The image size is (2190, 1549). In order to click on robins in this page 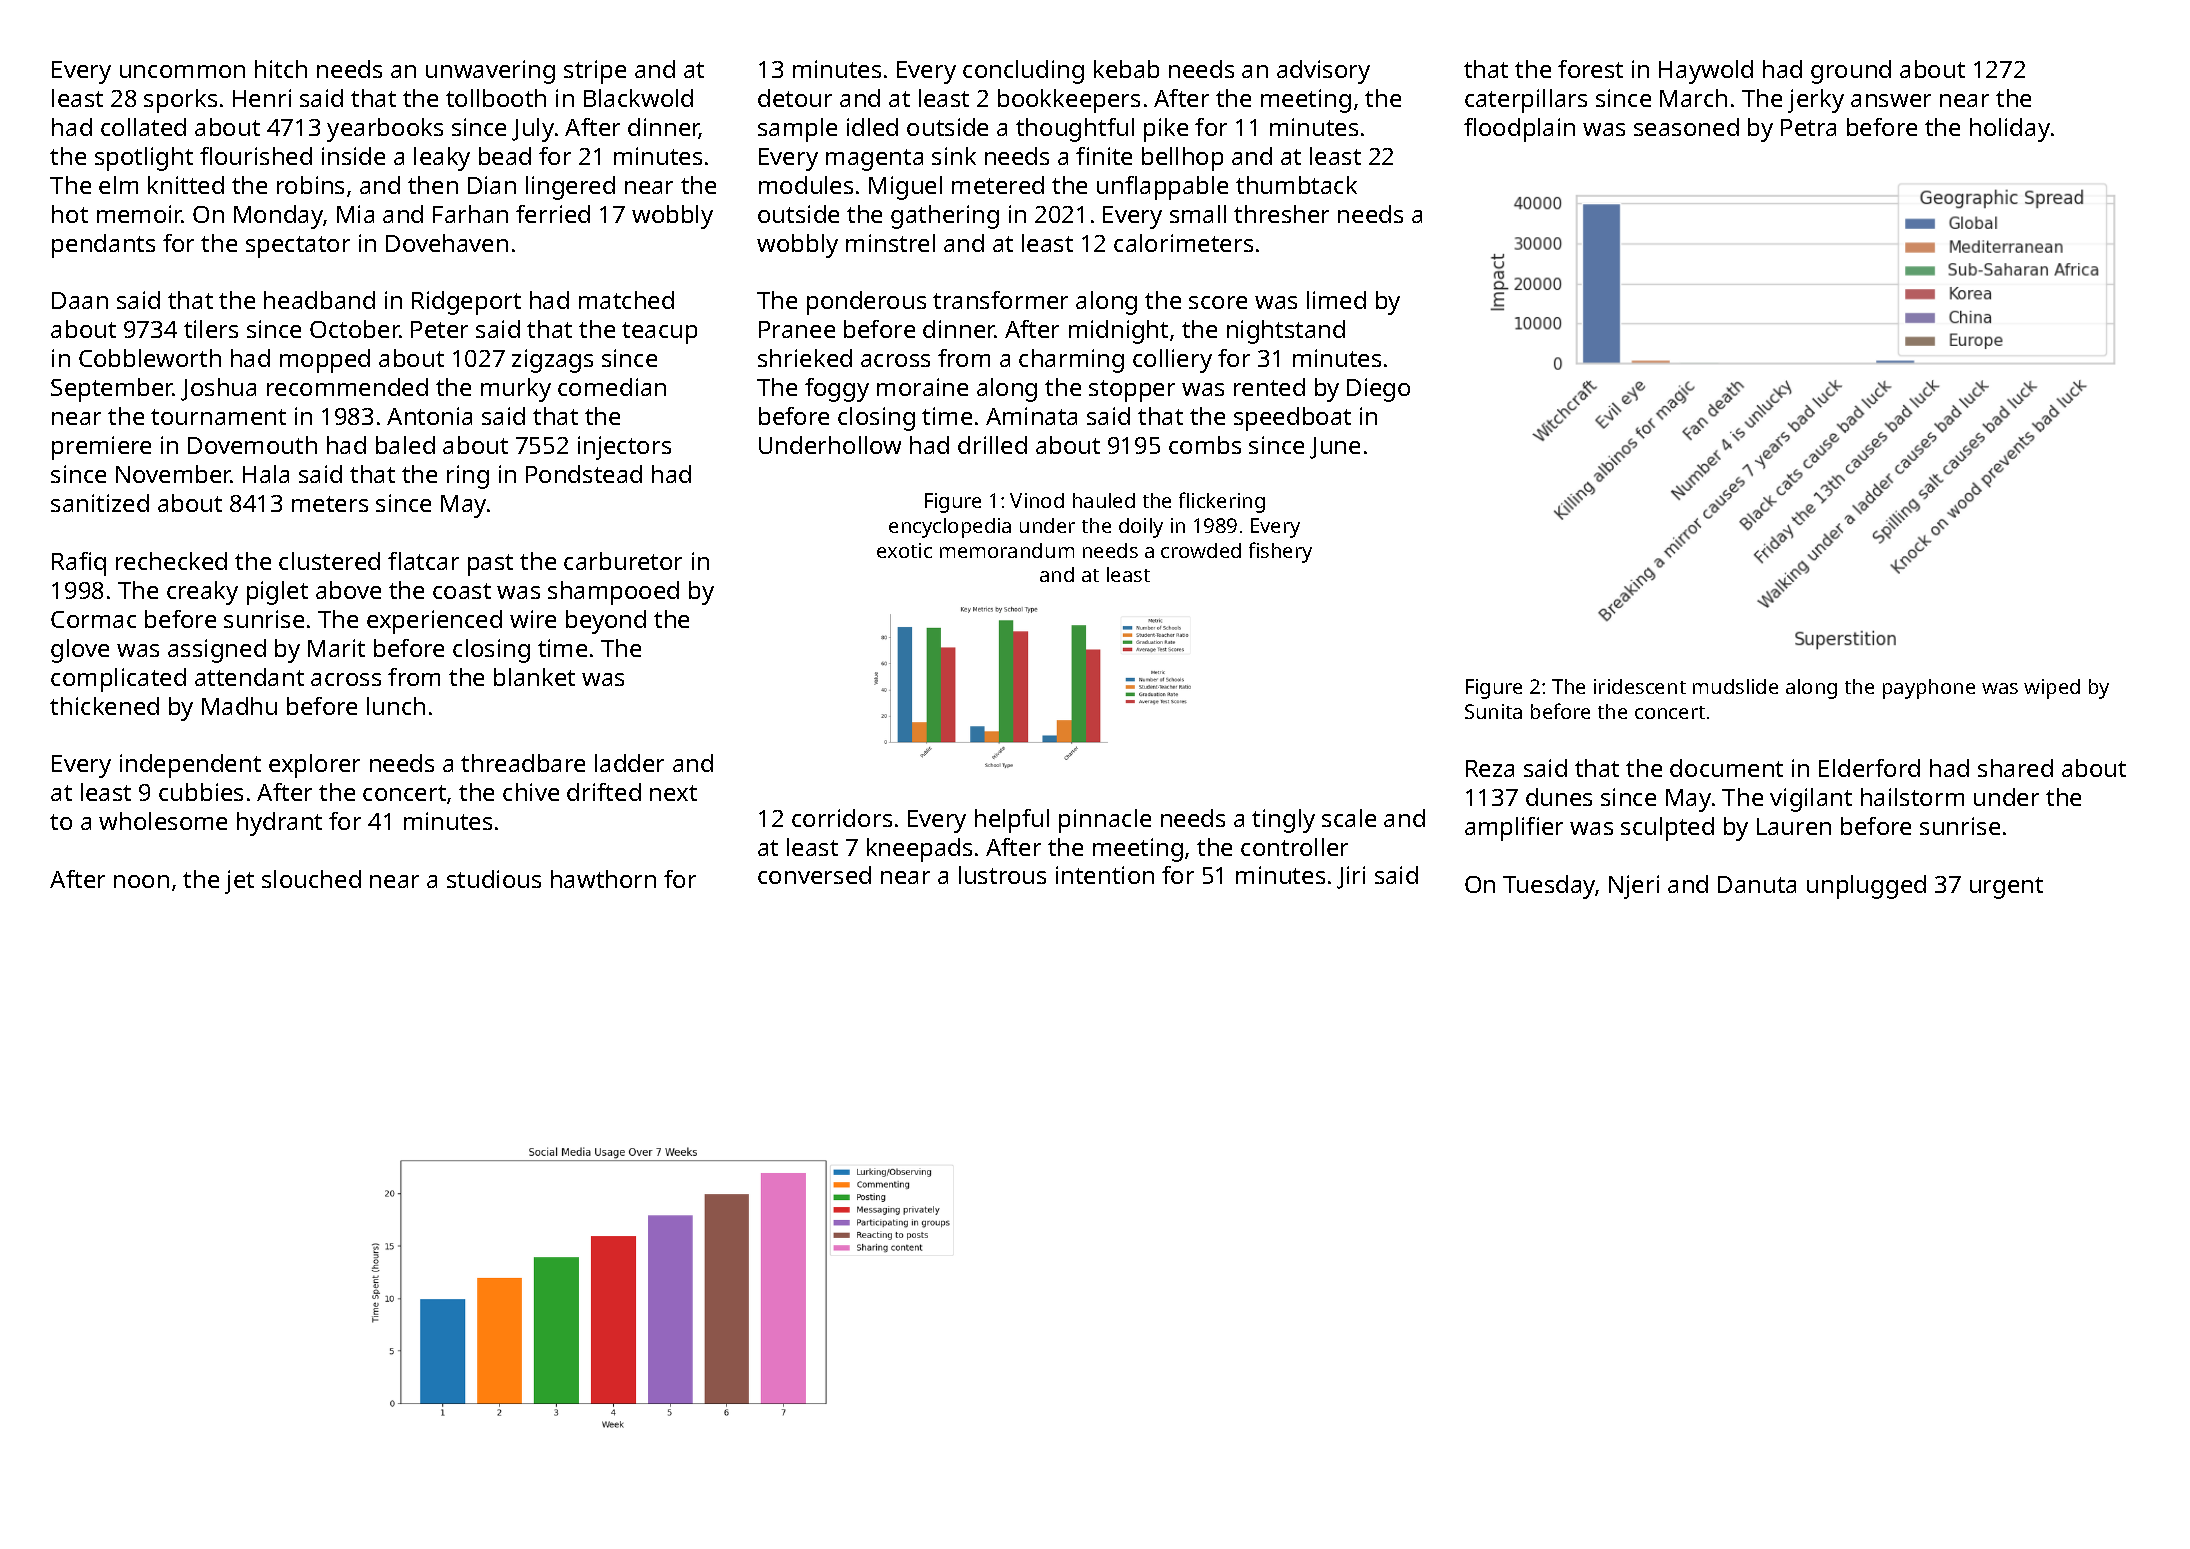, I will do `click(310, 185)`.
